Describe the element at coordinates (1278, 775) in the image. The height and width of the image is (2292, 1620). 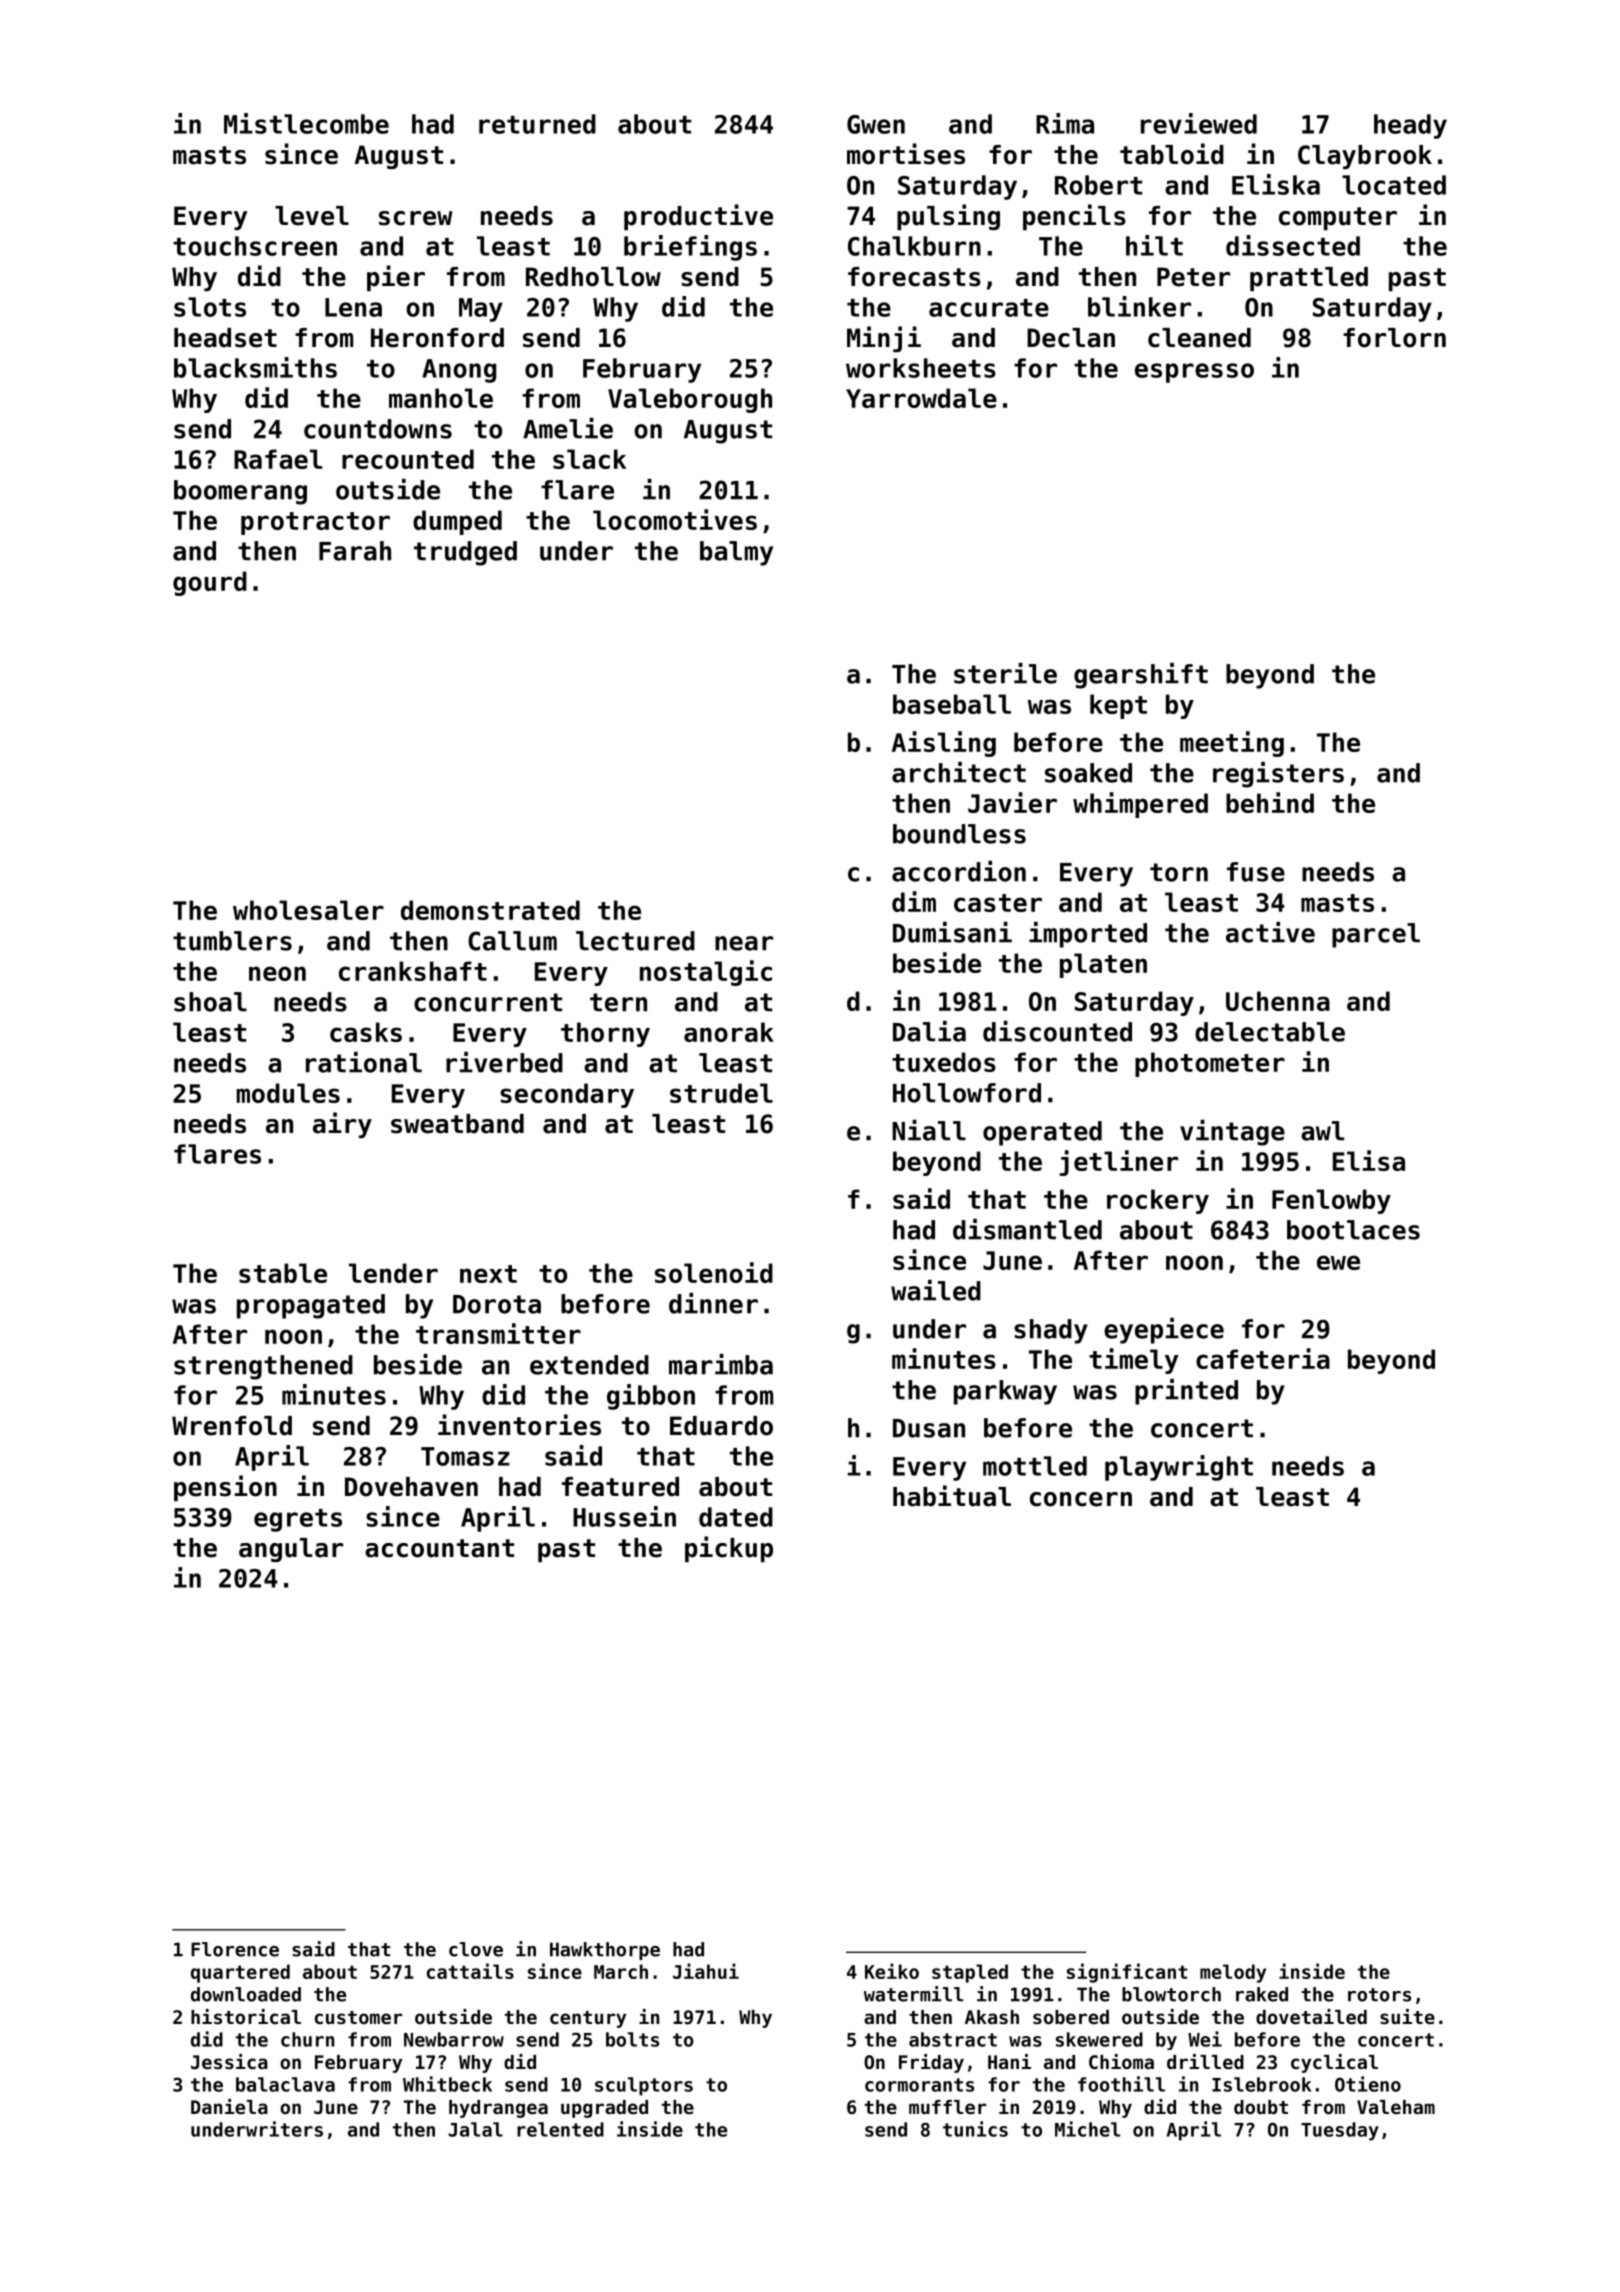
I see `registers` at that location.
